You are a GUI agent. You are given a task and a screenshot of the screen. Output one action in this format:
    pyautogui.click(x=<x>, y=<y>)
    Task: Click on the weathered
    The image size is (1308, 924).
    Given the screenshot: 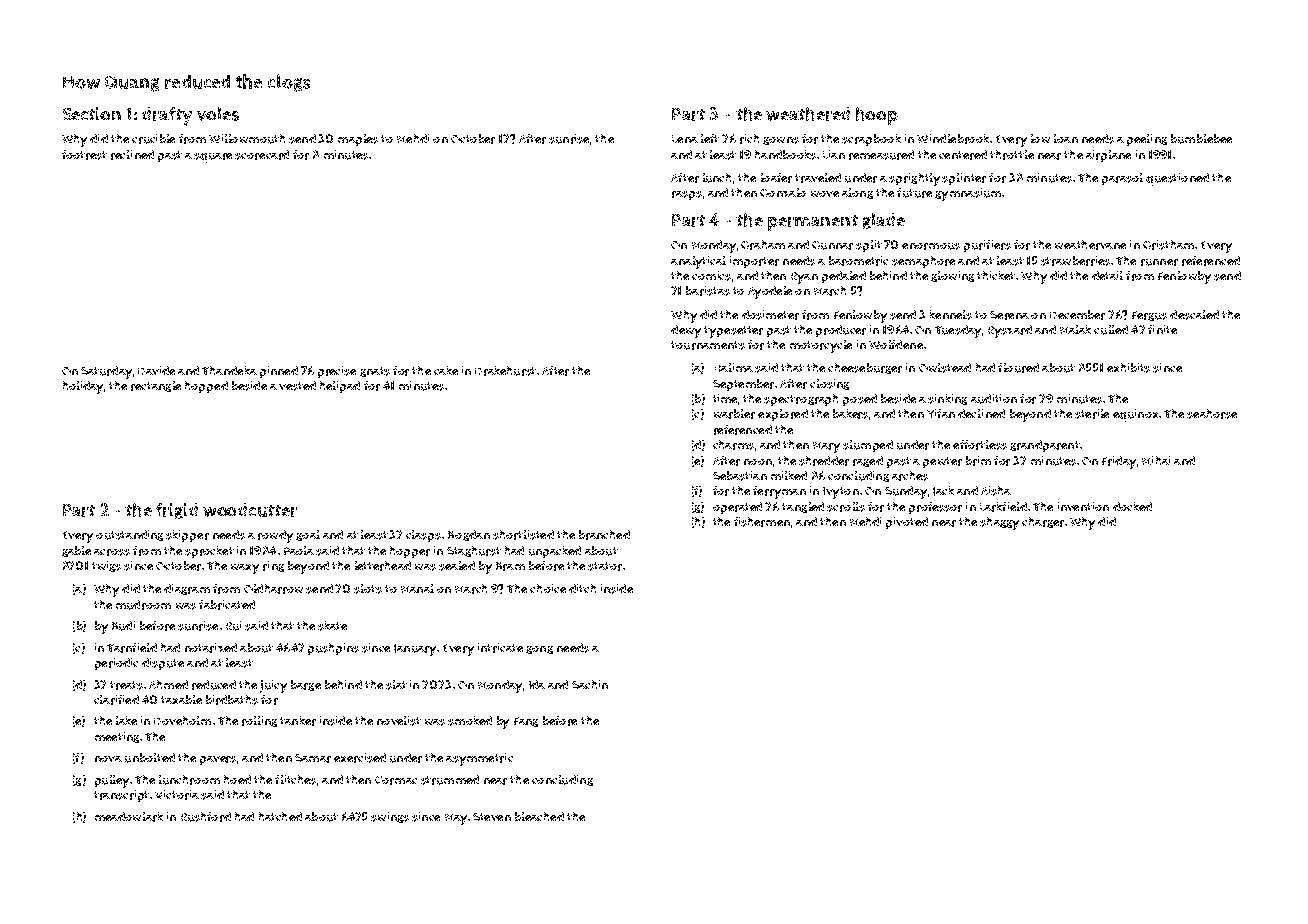 What is the action you would take?
    pyautogui.click(x=808, y=114)
